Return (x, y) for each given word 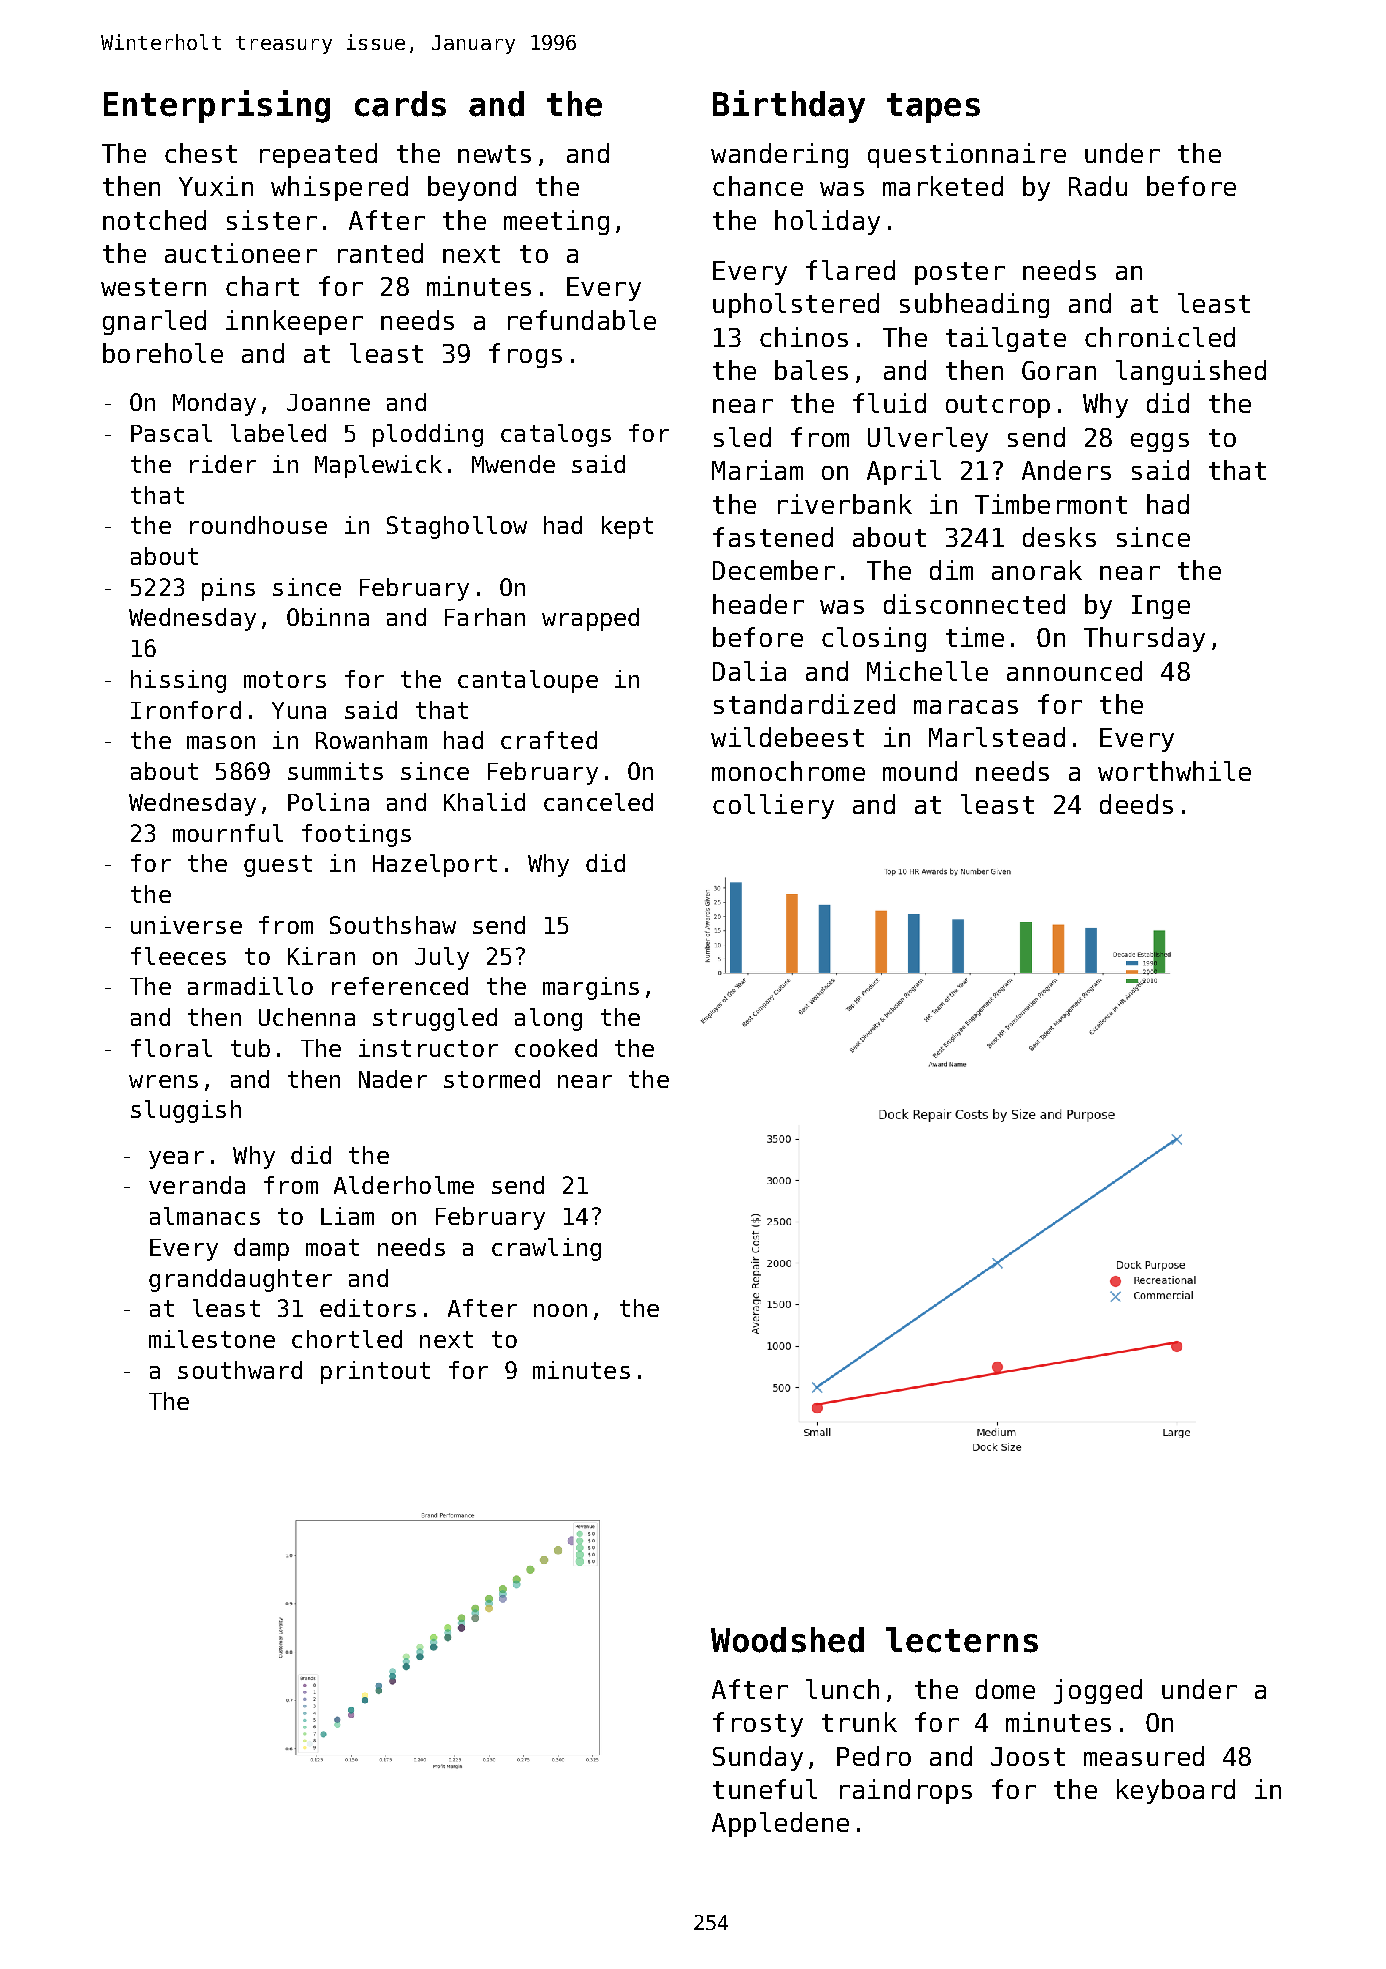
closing (874, 639)
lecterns (962, 1640)
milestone (212, 1339)
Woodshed (787, 1640)
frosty (758, 1724)
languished (1191, 372)
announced (1074, 671)
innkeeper (294, 322)
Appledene (780, 1824)
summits (335, 771)
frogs (525, 355)
